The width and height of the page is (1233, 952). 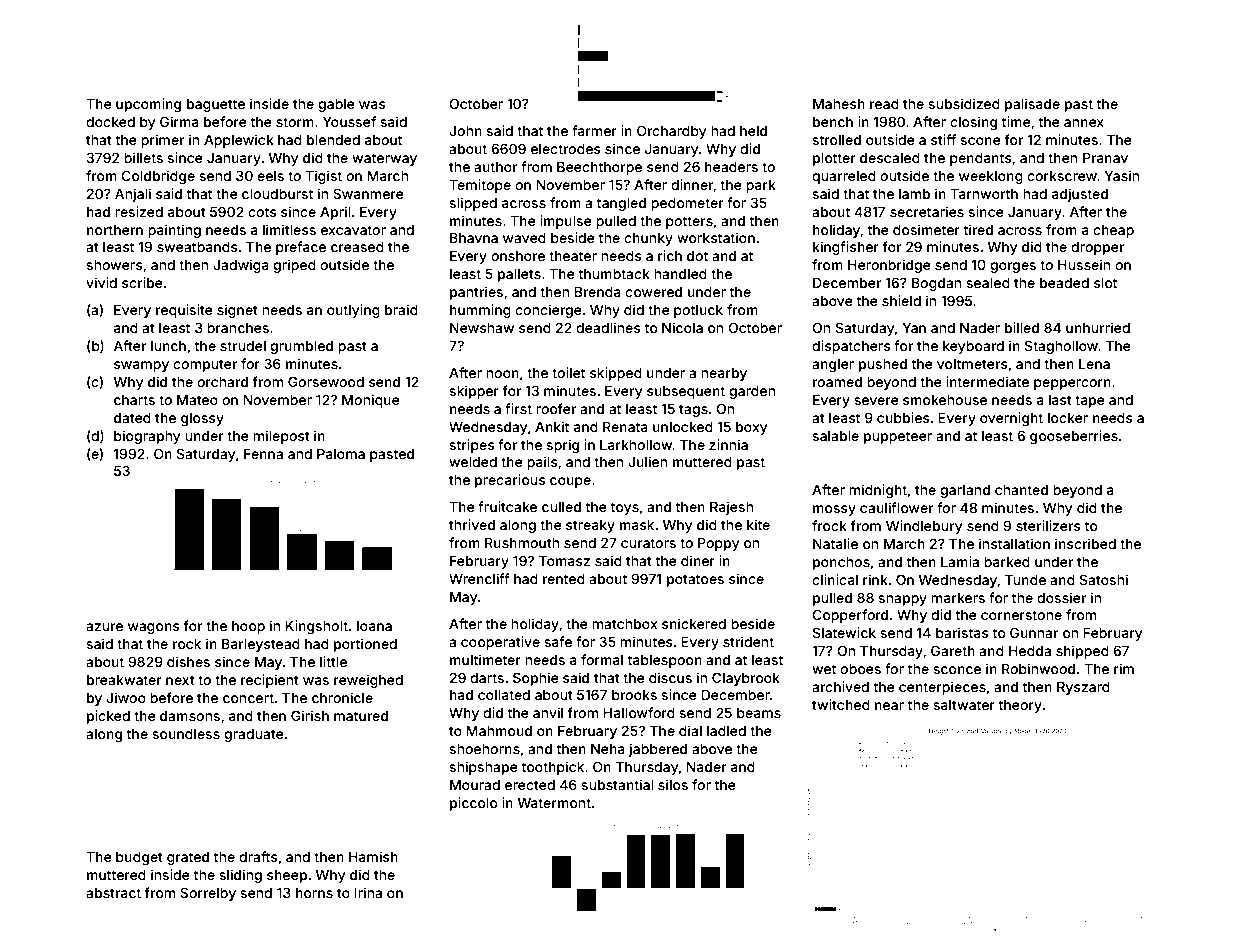 I want to click on upcoming, so click(x=148, y=105).
